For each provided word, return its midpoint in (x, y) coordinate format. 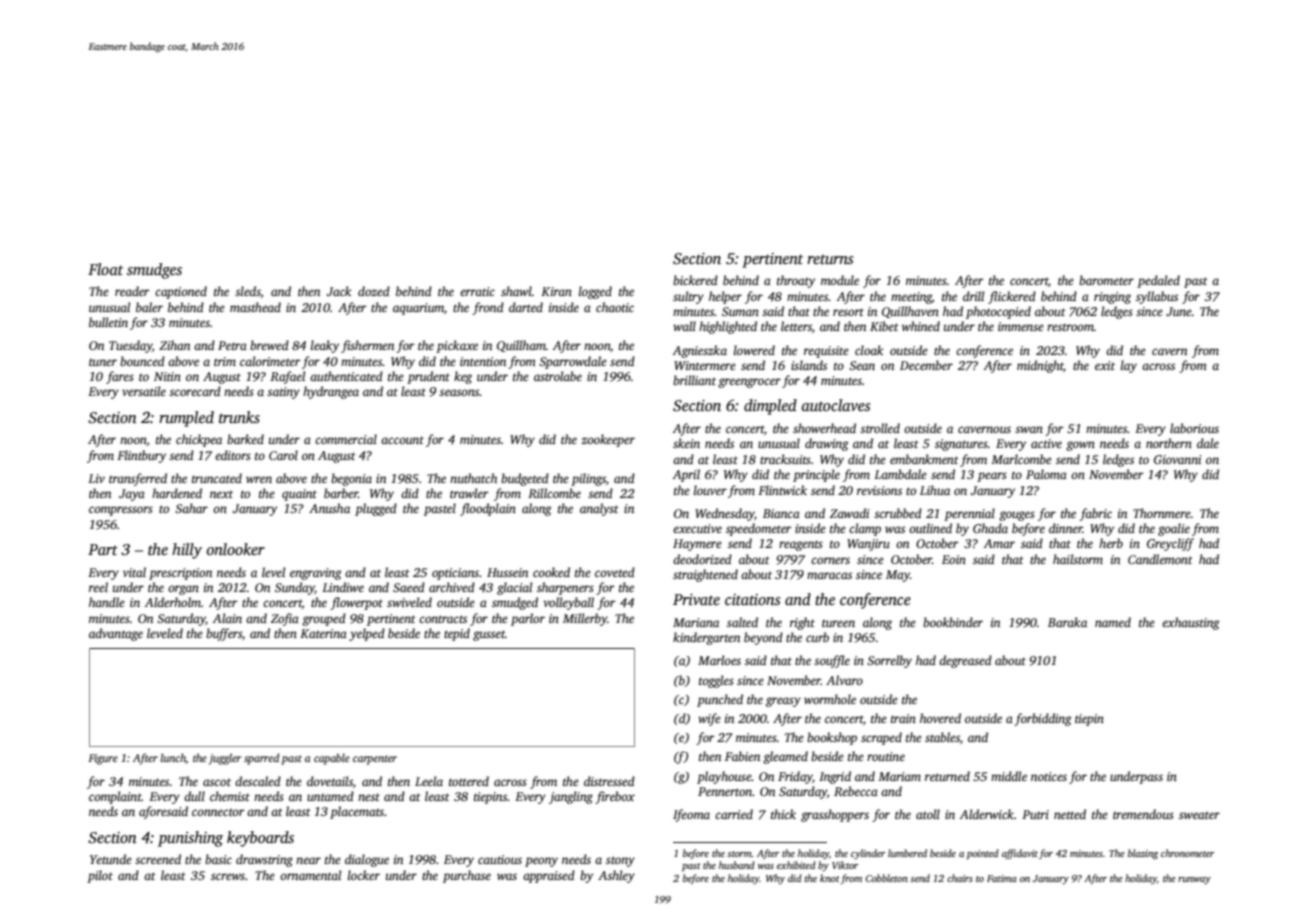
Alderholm (173, 602)
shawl (516, 291)
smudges (154, 271)
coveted (615, 572)
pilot (100, 876)
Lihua (935, 490)
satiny (283, 393)
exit (1105, 365)
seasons (459, 392)
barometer (1106, 280)
